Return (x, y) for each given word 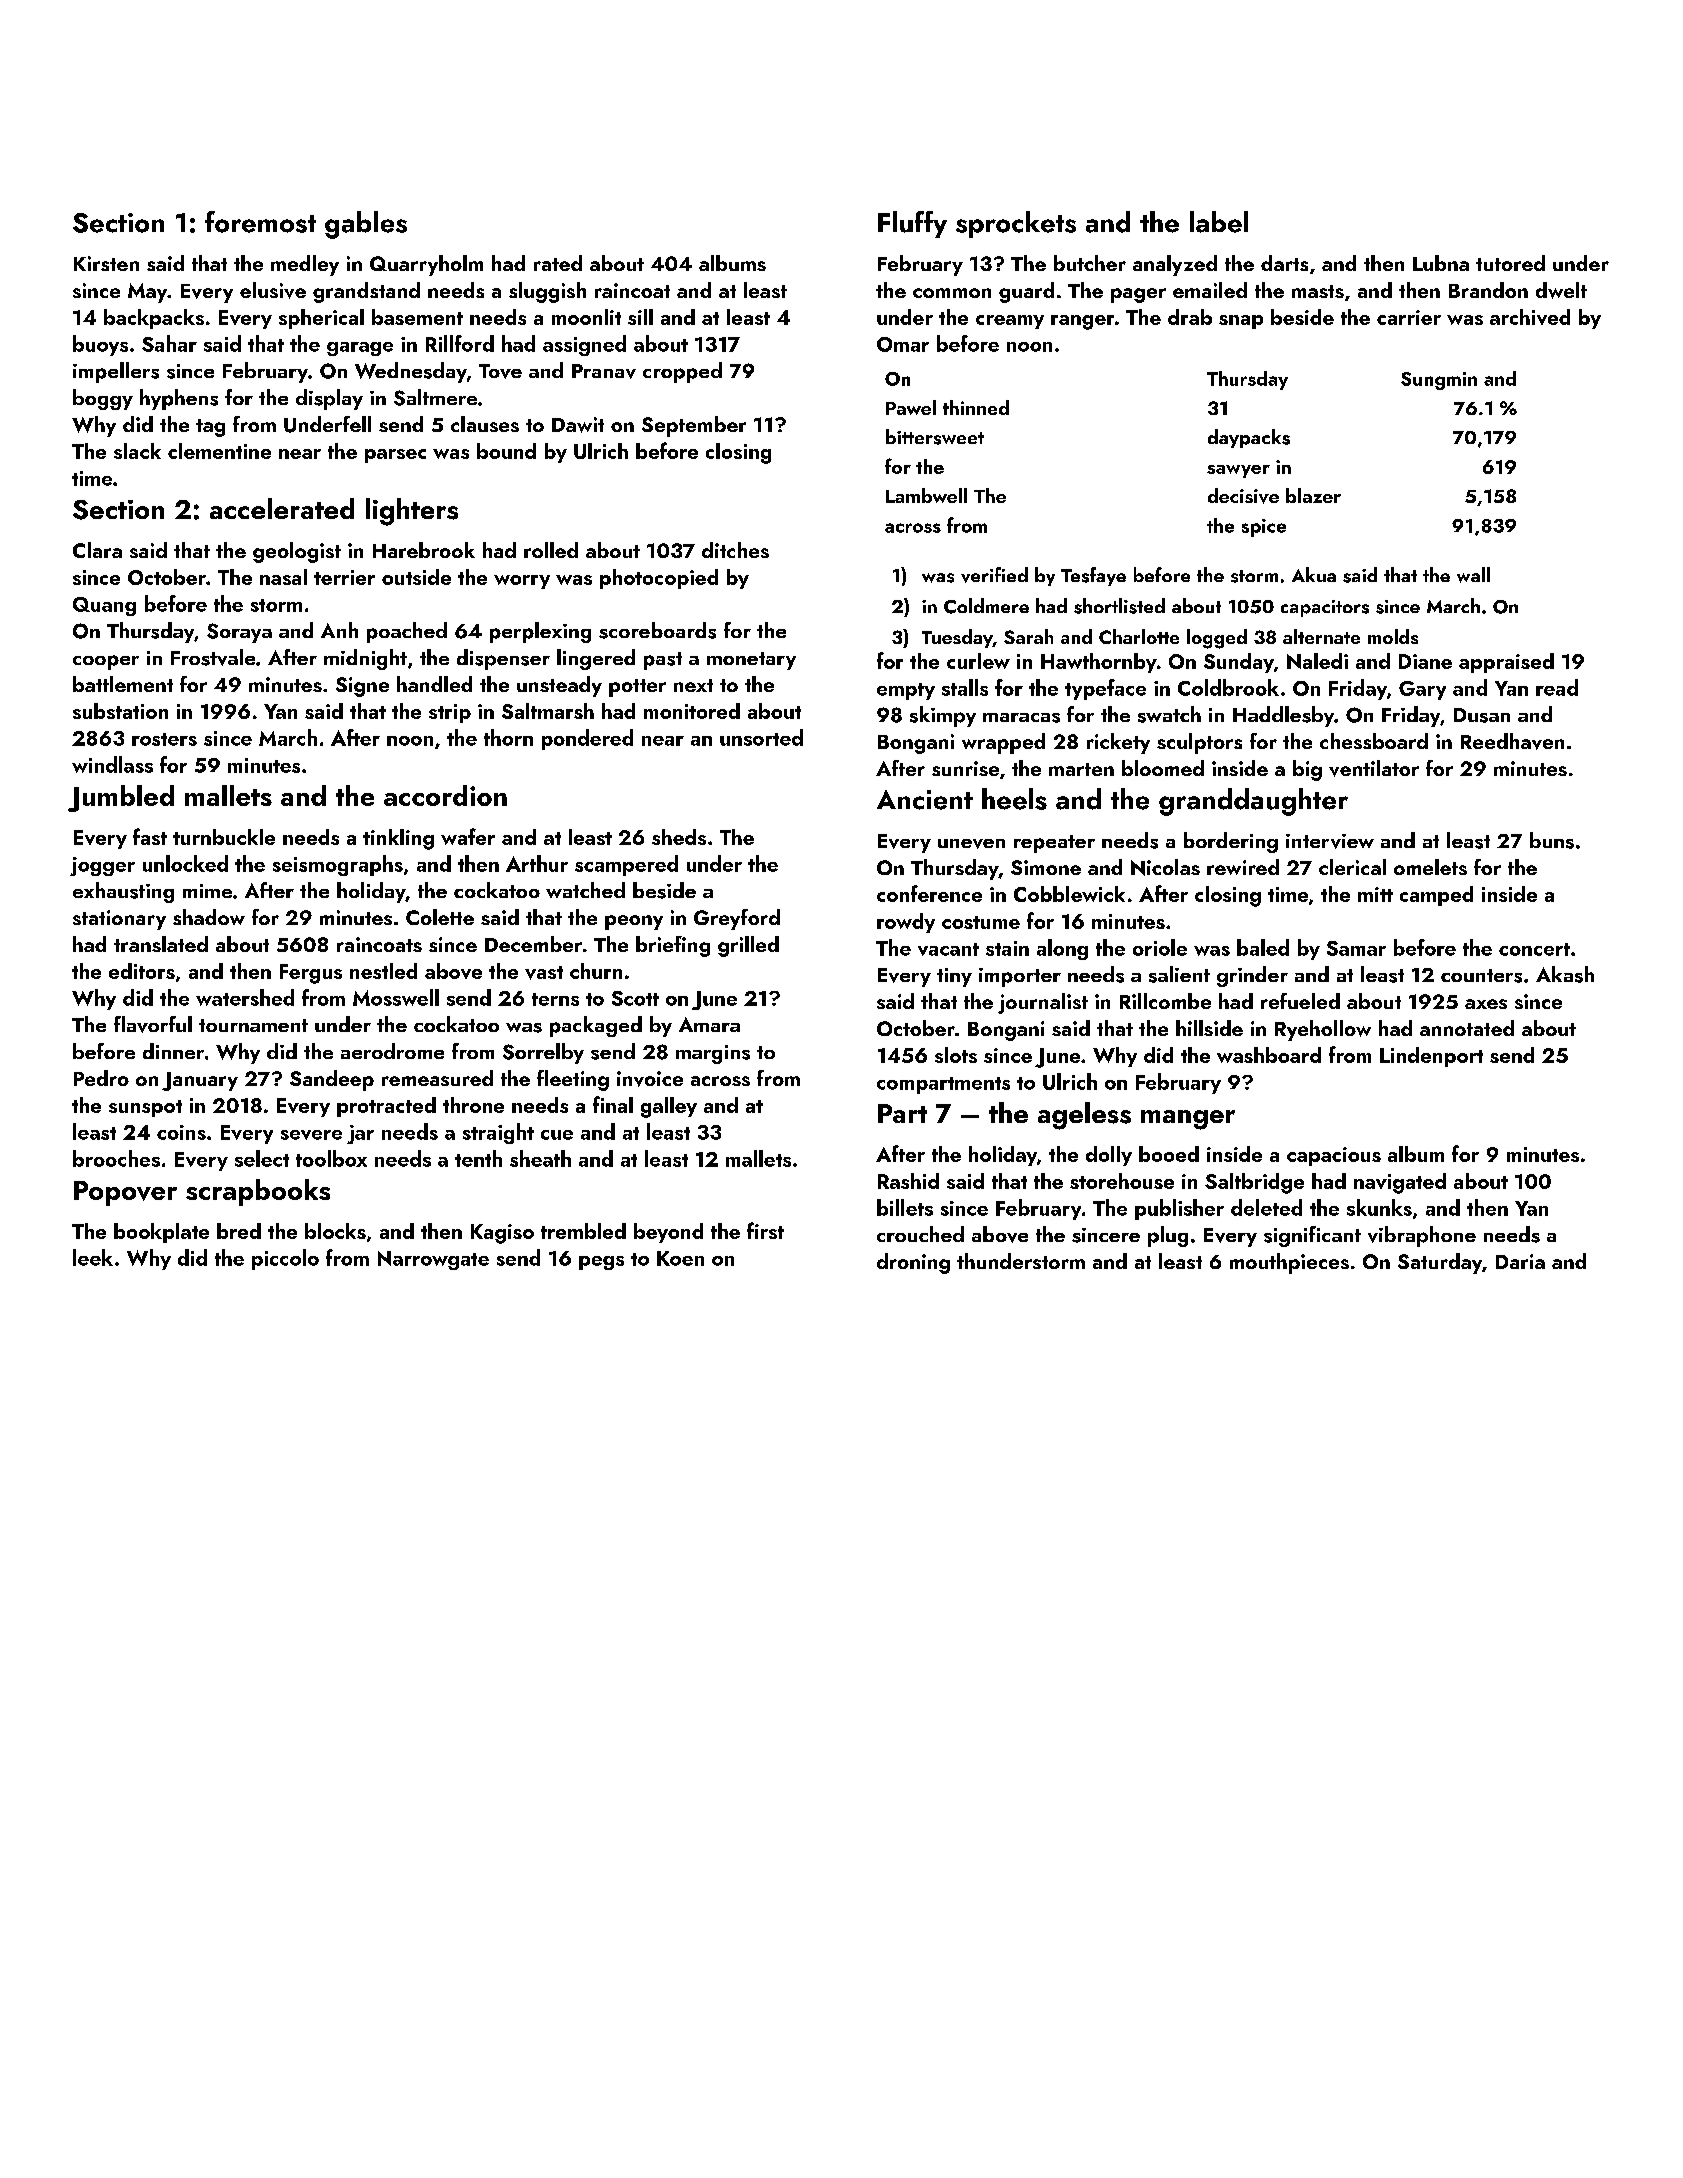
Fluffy (912, 224)
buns (1552, 840)
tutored (1510, 263)
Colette (440, 917)
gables (366, 225)
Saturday (1440, 1263)
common (952, 293)
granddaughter (1253, 802)
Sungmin (1439, 381)
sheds (679, 837)
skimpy (943, 716)
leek (93, 1257)
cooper (106, 662)
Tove (500, 371)
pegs (601, 1263)
